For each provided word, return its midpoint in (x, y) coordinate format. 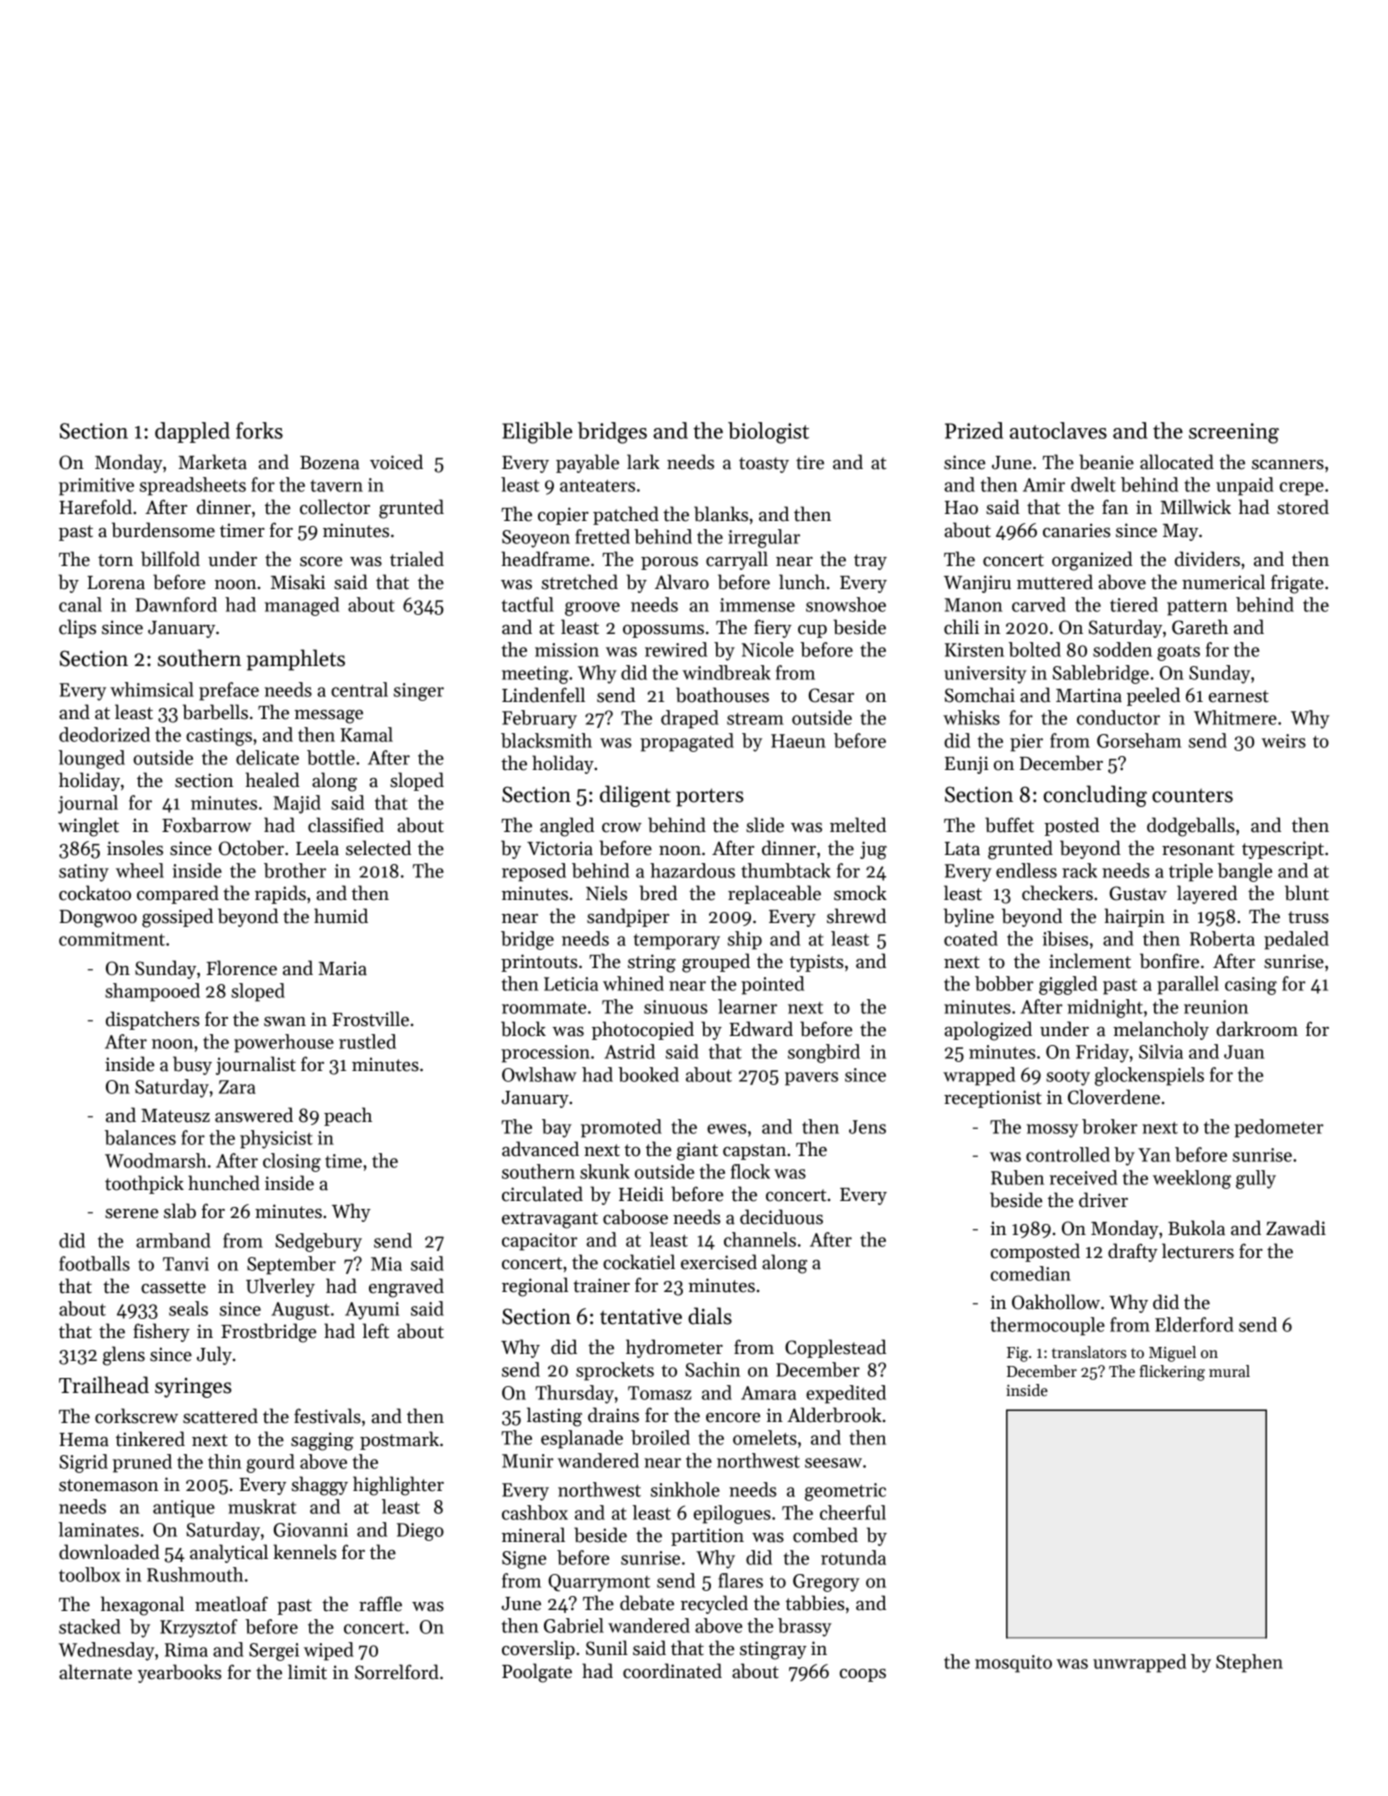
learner (747, 1006)
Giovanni (311, 1530)
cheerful (853, 1512)
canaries (1077, 530)
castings (219, 737)
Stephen (1249, 1663)
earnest (1239, 696)
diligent (635, 796)
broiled (660, 1437)
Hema (84, 1440)
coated (971, 938)
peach (348, 1116)
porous (669, 563)
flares (740, 1580)
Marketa (212, 462)
